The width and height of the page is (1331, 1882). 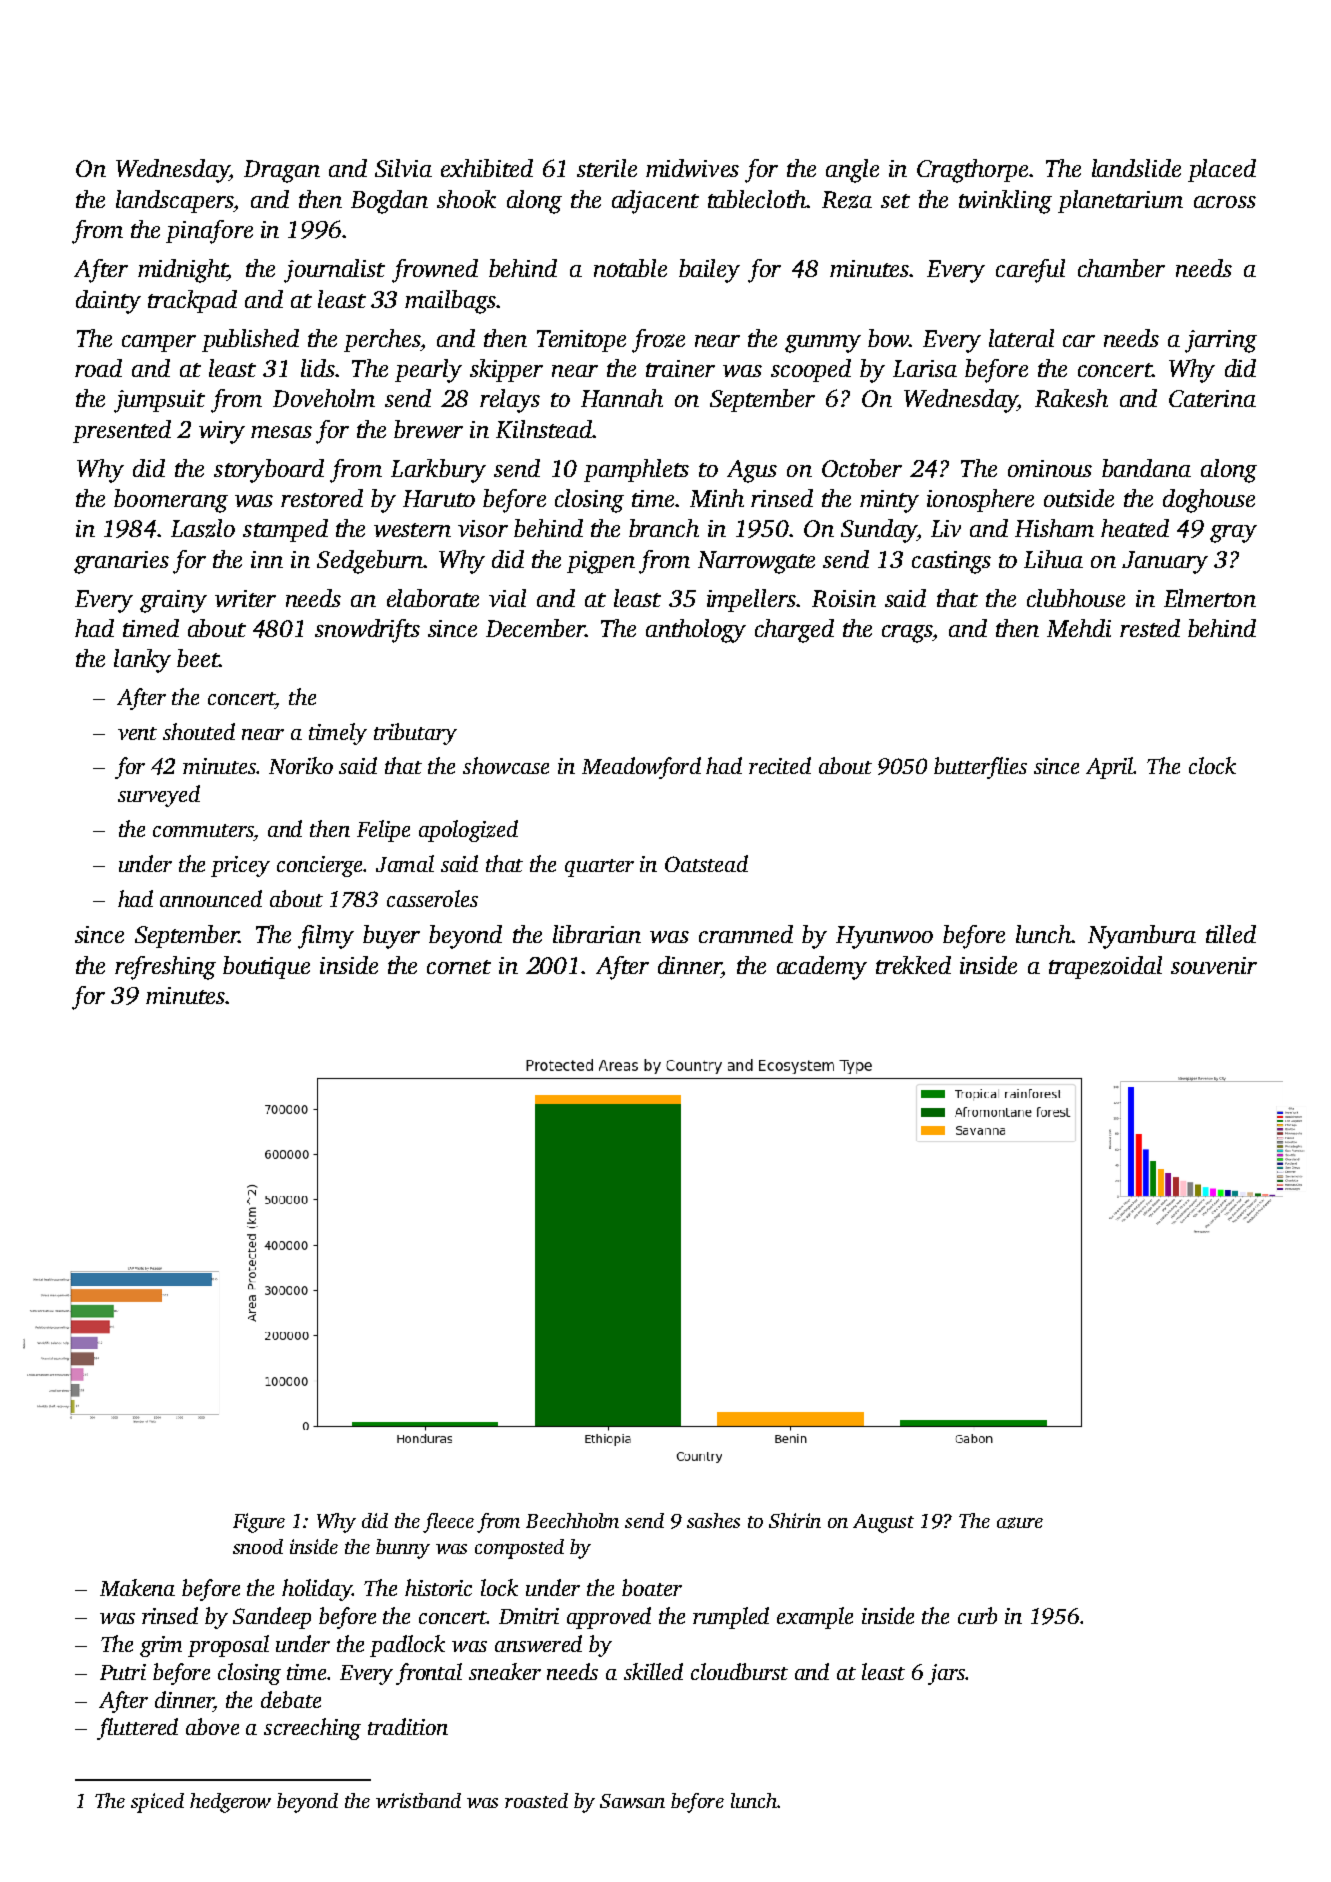 I want to click on landslide, so click(x=1136, y=168).
